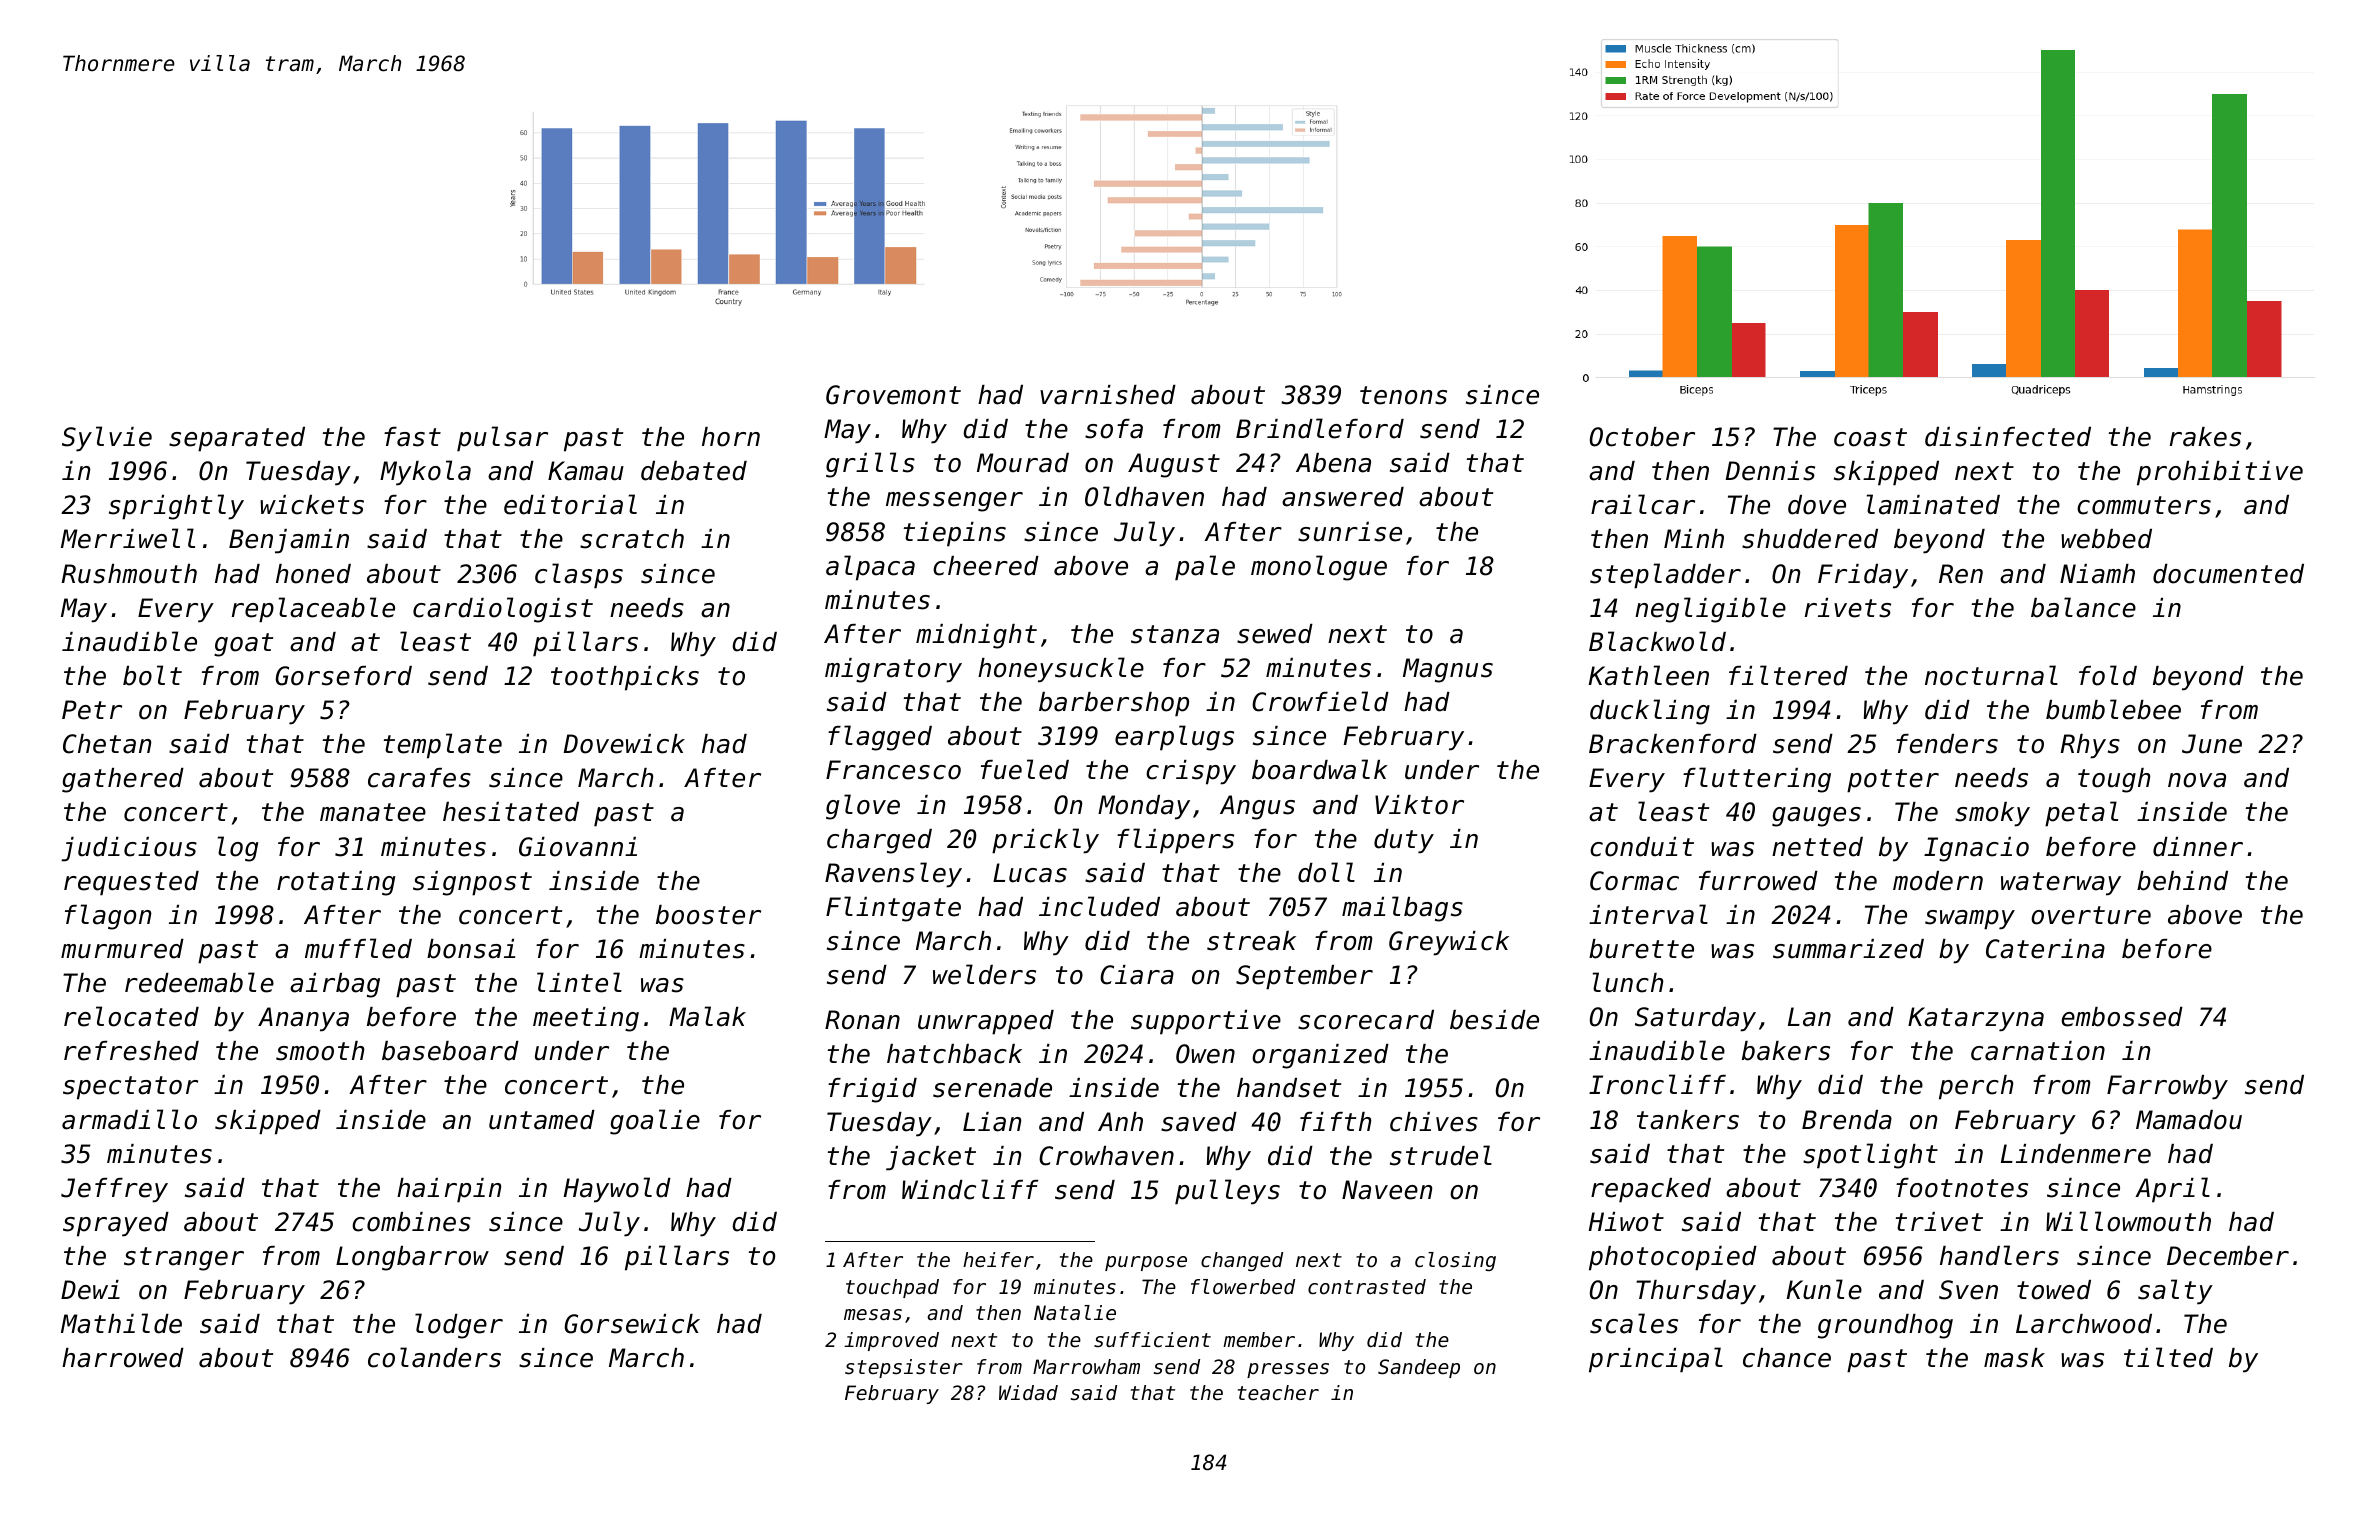 This screenshot has height=1540, width=2380. I want to click on fenders, so click(1947, 744).
